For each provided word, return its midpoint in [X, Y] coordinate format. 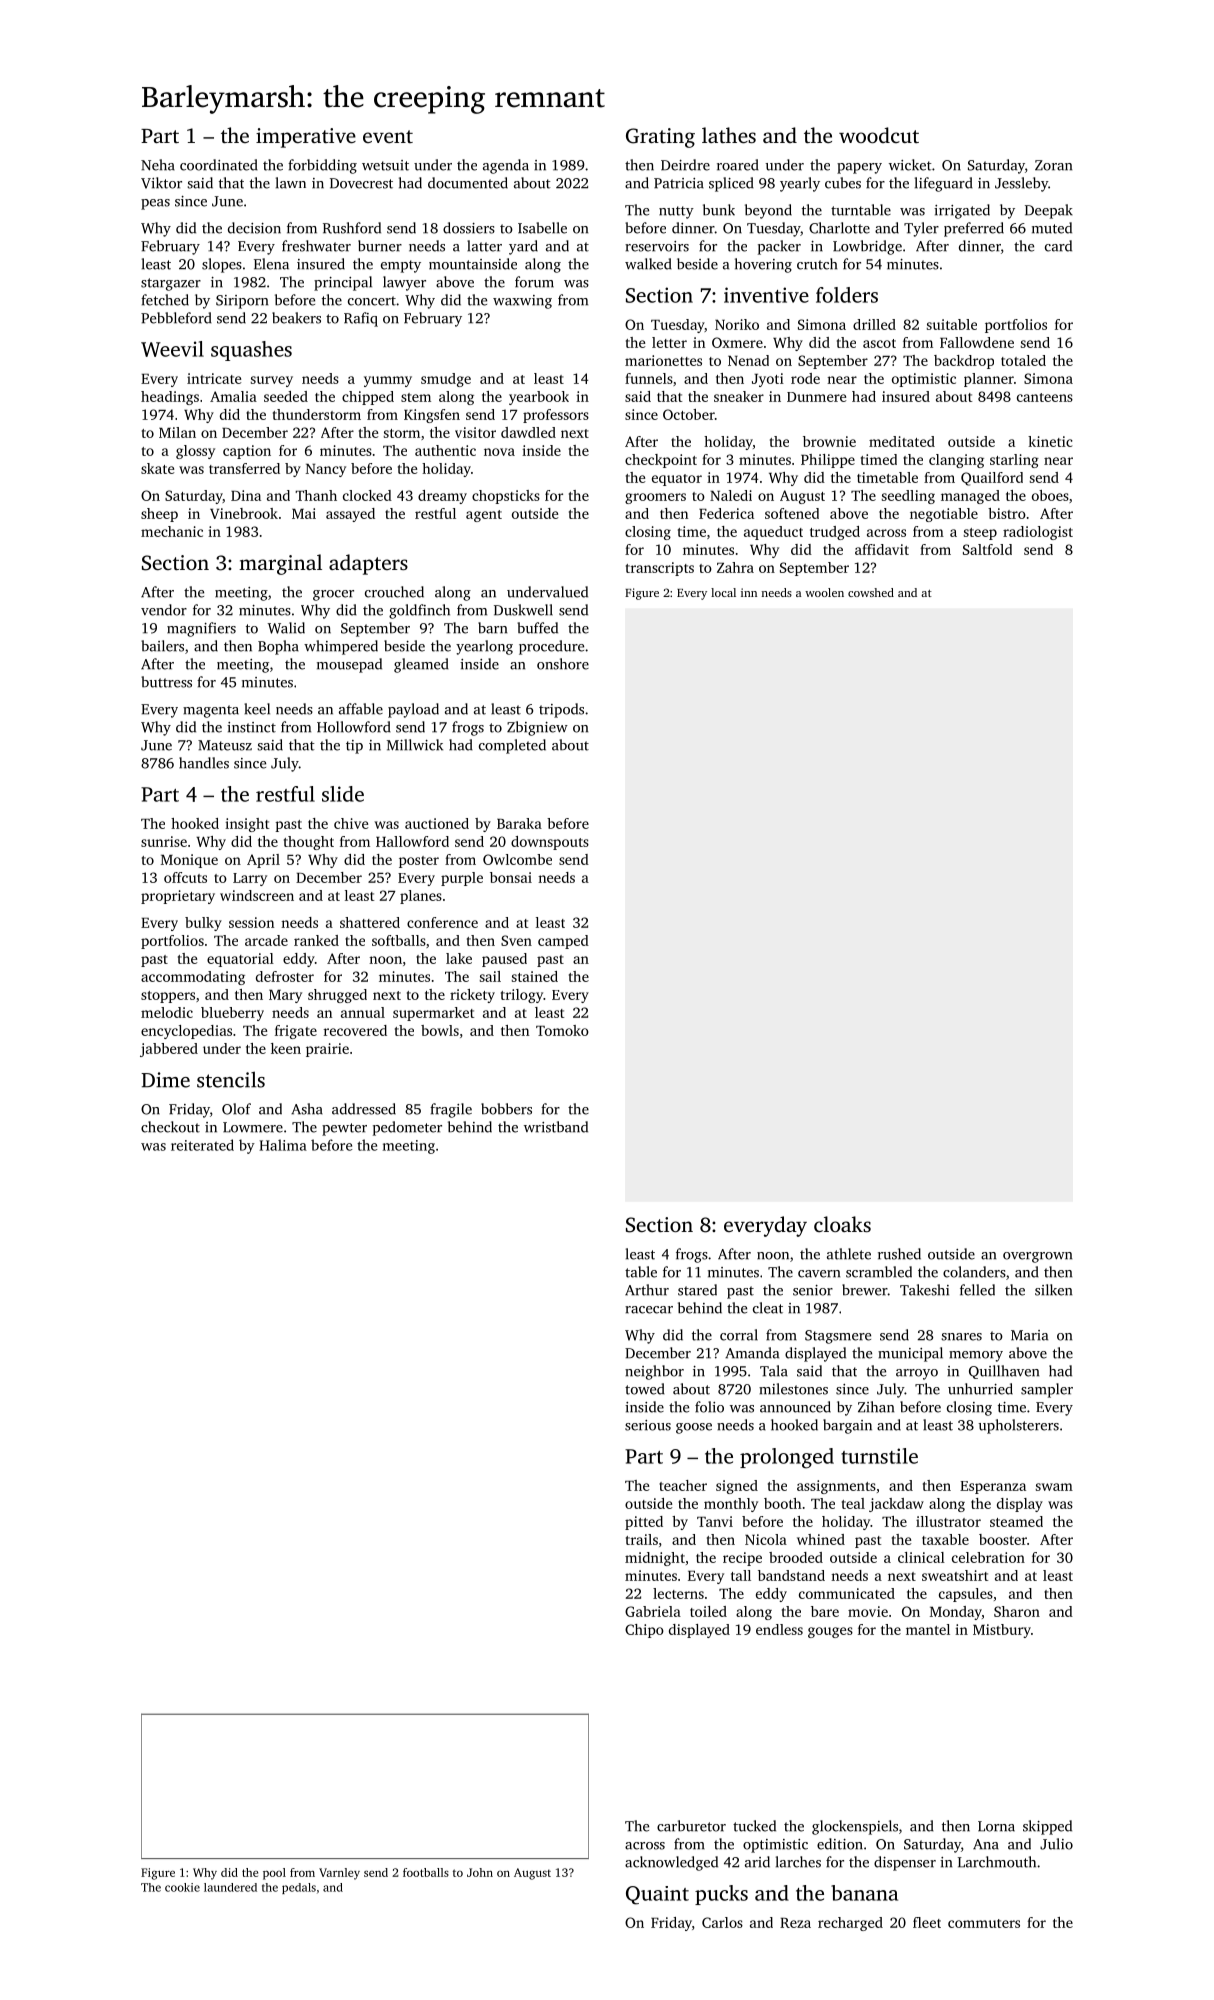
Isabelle [542, 228]
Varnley [339, 1874]
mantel [928, 1629]
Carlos [722, 1922]
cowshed [871, 592]
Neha [158, 165]
